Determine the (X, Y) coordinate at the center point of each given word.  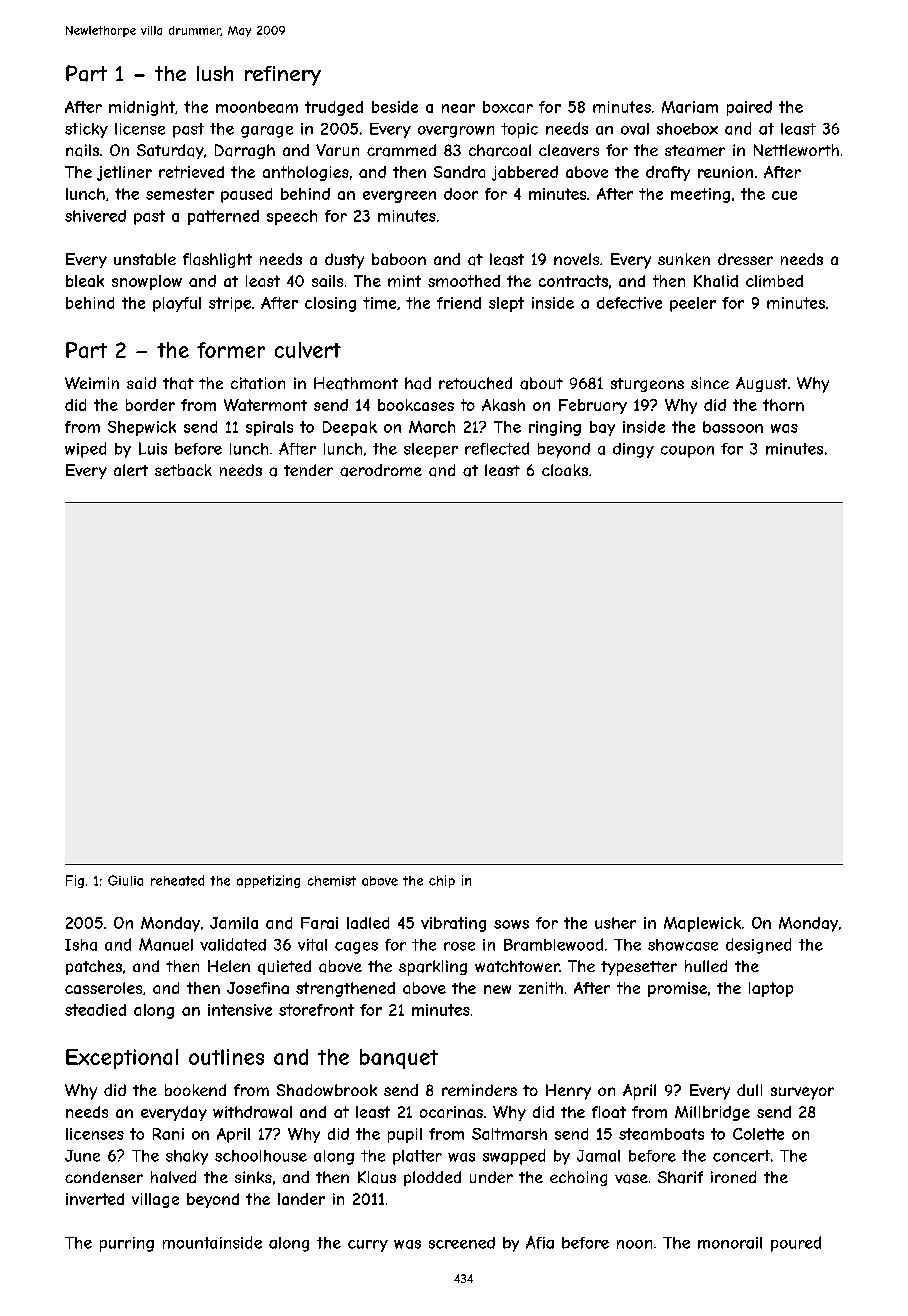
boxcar (508, 107)
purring (127, 1244)
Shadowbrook (327, 1090)
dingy (633, 450)
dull (749, 1090)
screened (462, 1243)
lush (215, 73)
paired (749, 108)
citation (258, 383)
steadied (95, 1010)
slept (506, 304)
